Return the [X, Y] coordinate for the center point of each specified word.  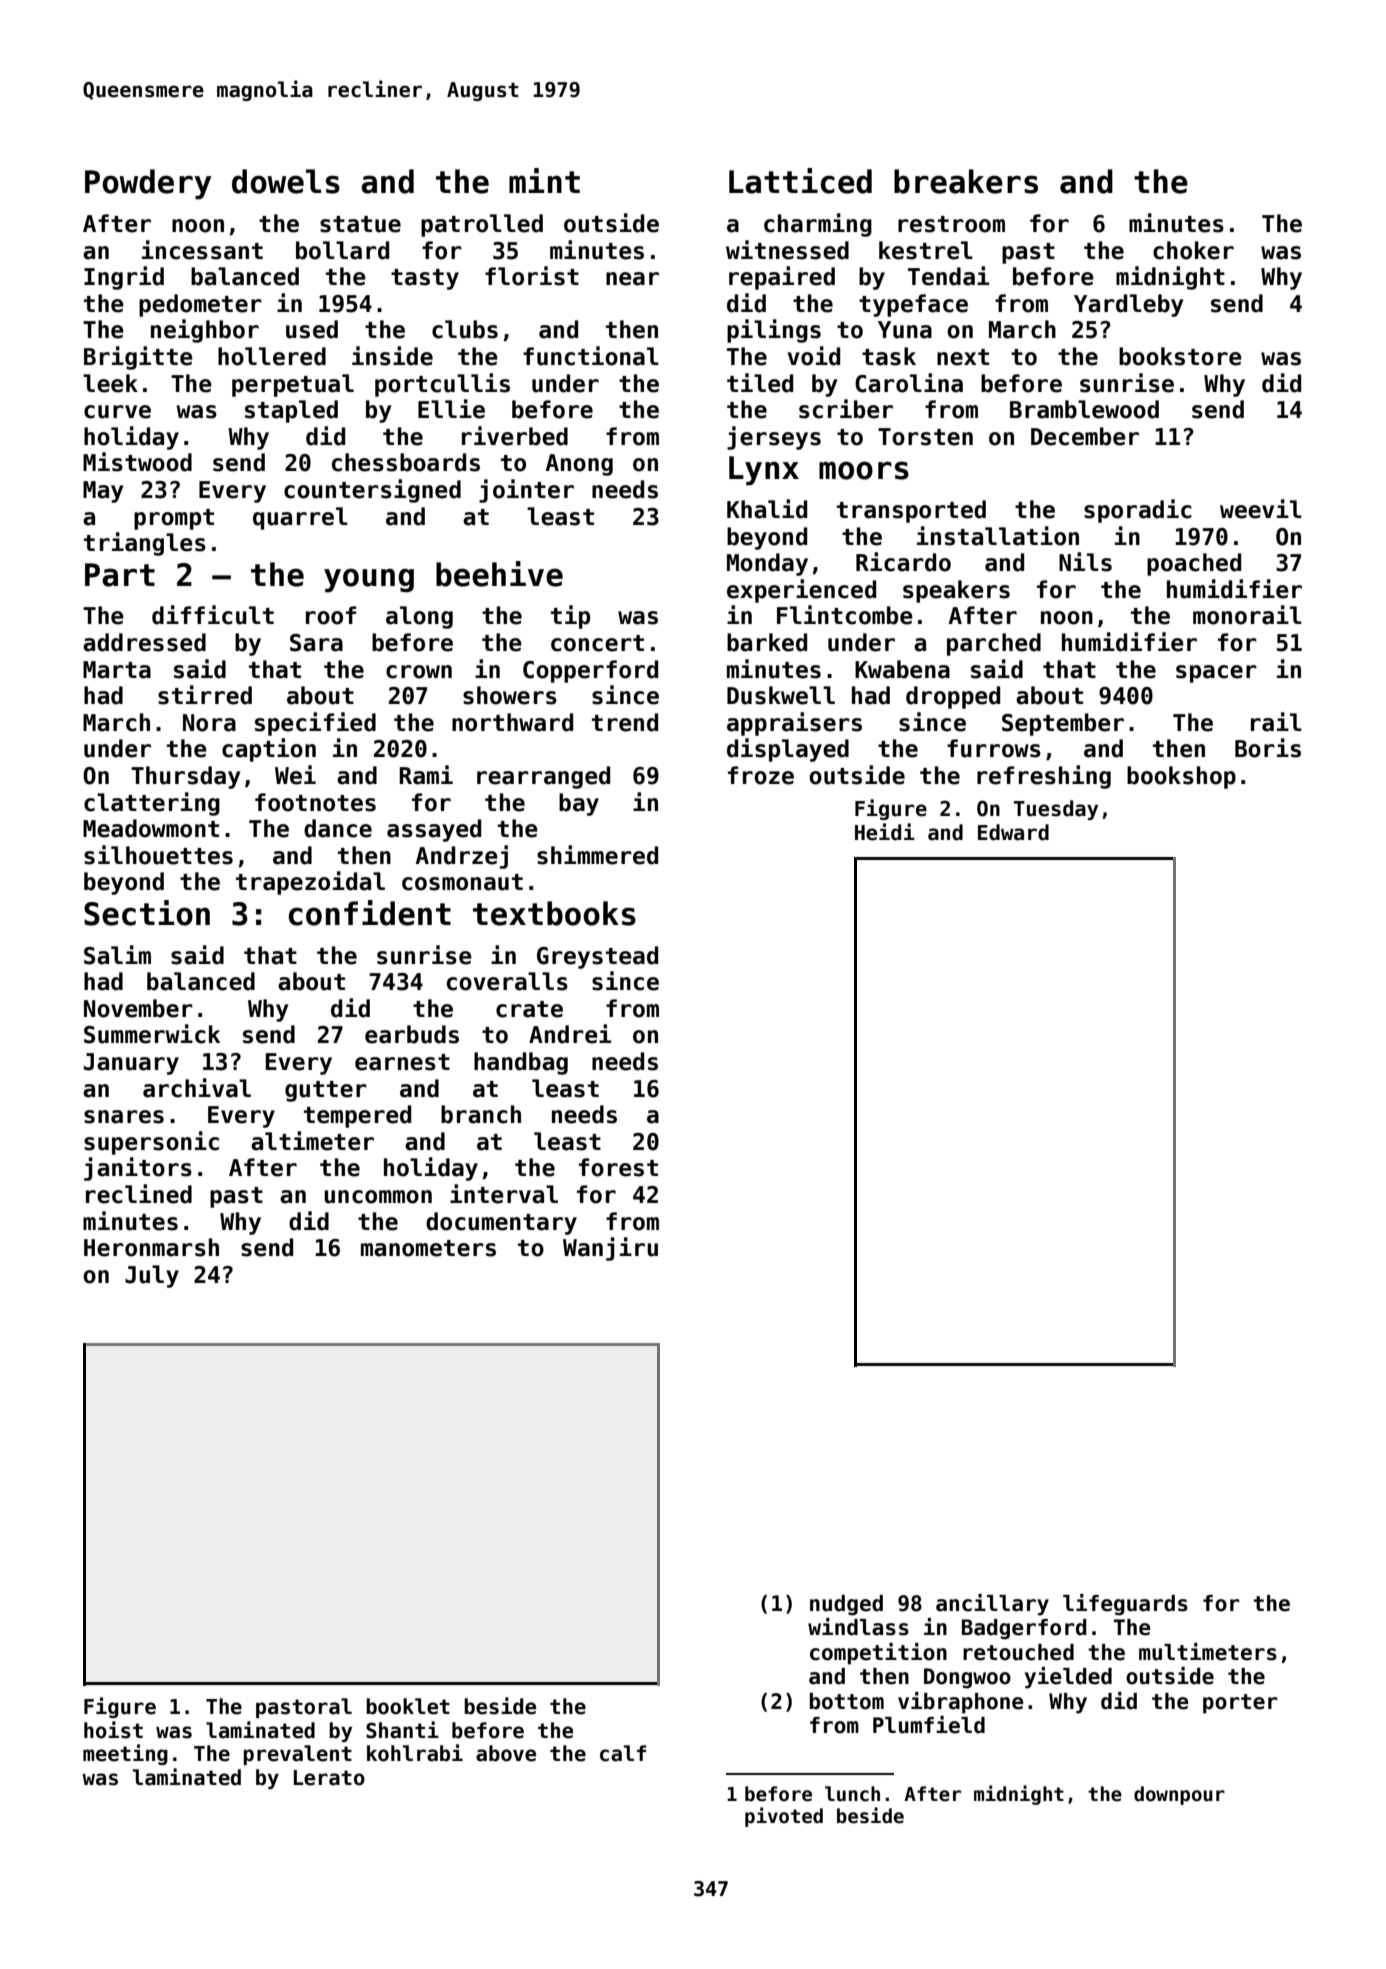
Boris [1268, 748]
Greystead [597, 957]
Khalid [767, 509]
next [963, 357]
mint [544, 180]
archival [197, 1088]
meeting [125, 1754]
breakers [966, 181]
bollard [342, 250]
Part [120, 575]
